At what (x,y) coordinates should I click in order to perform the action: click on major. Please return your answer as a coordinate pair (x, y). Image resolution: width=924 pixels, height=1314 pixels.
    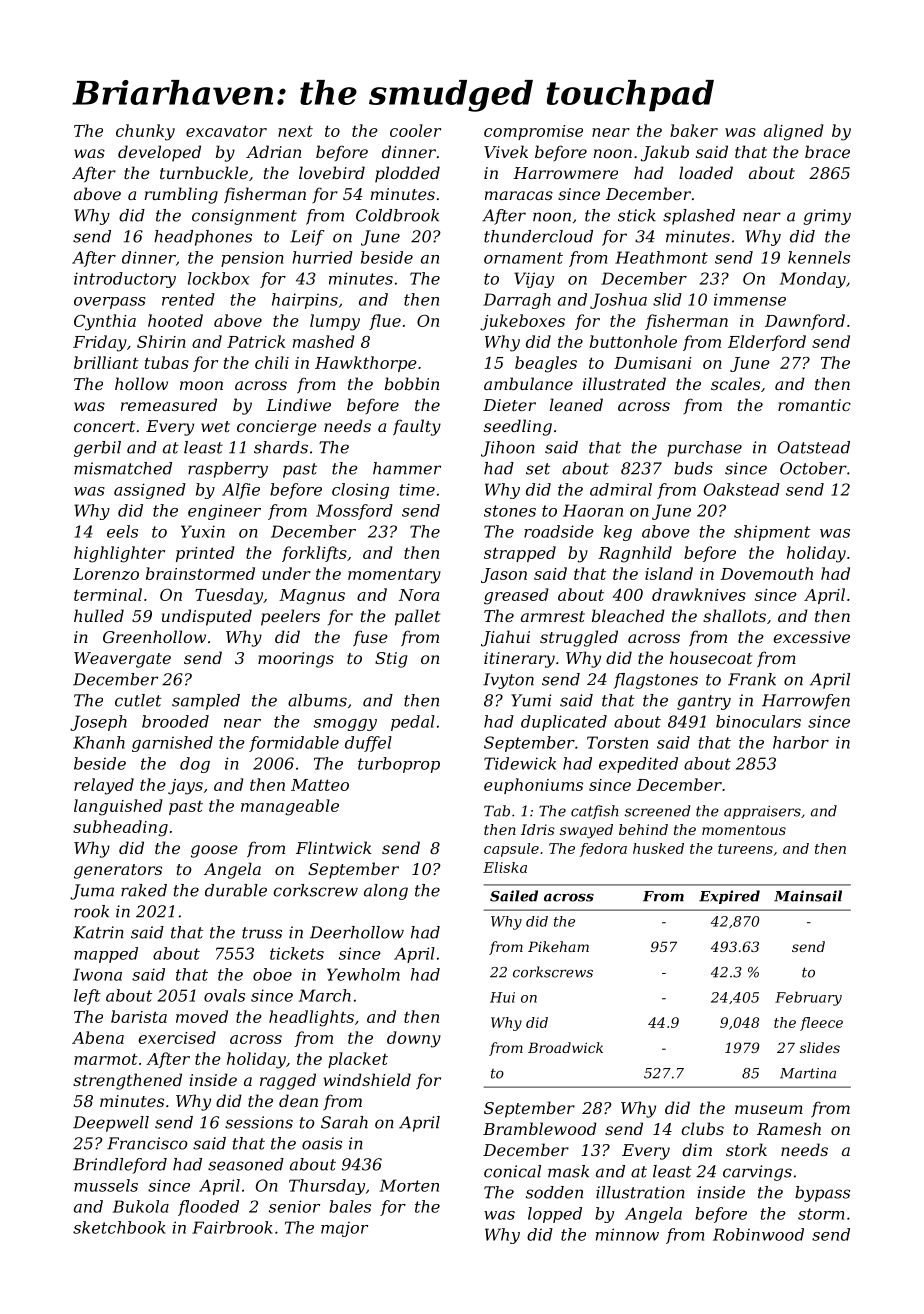
    Looking at the image, I should click on (344, 1229).
